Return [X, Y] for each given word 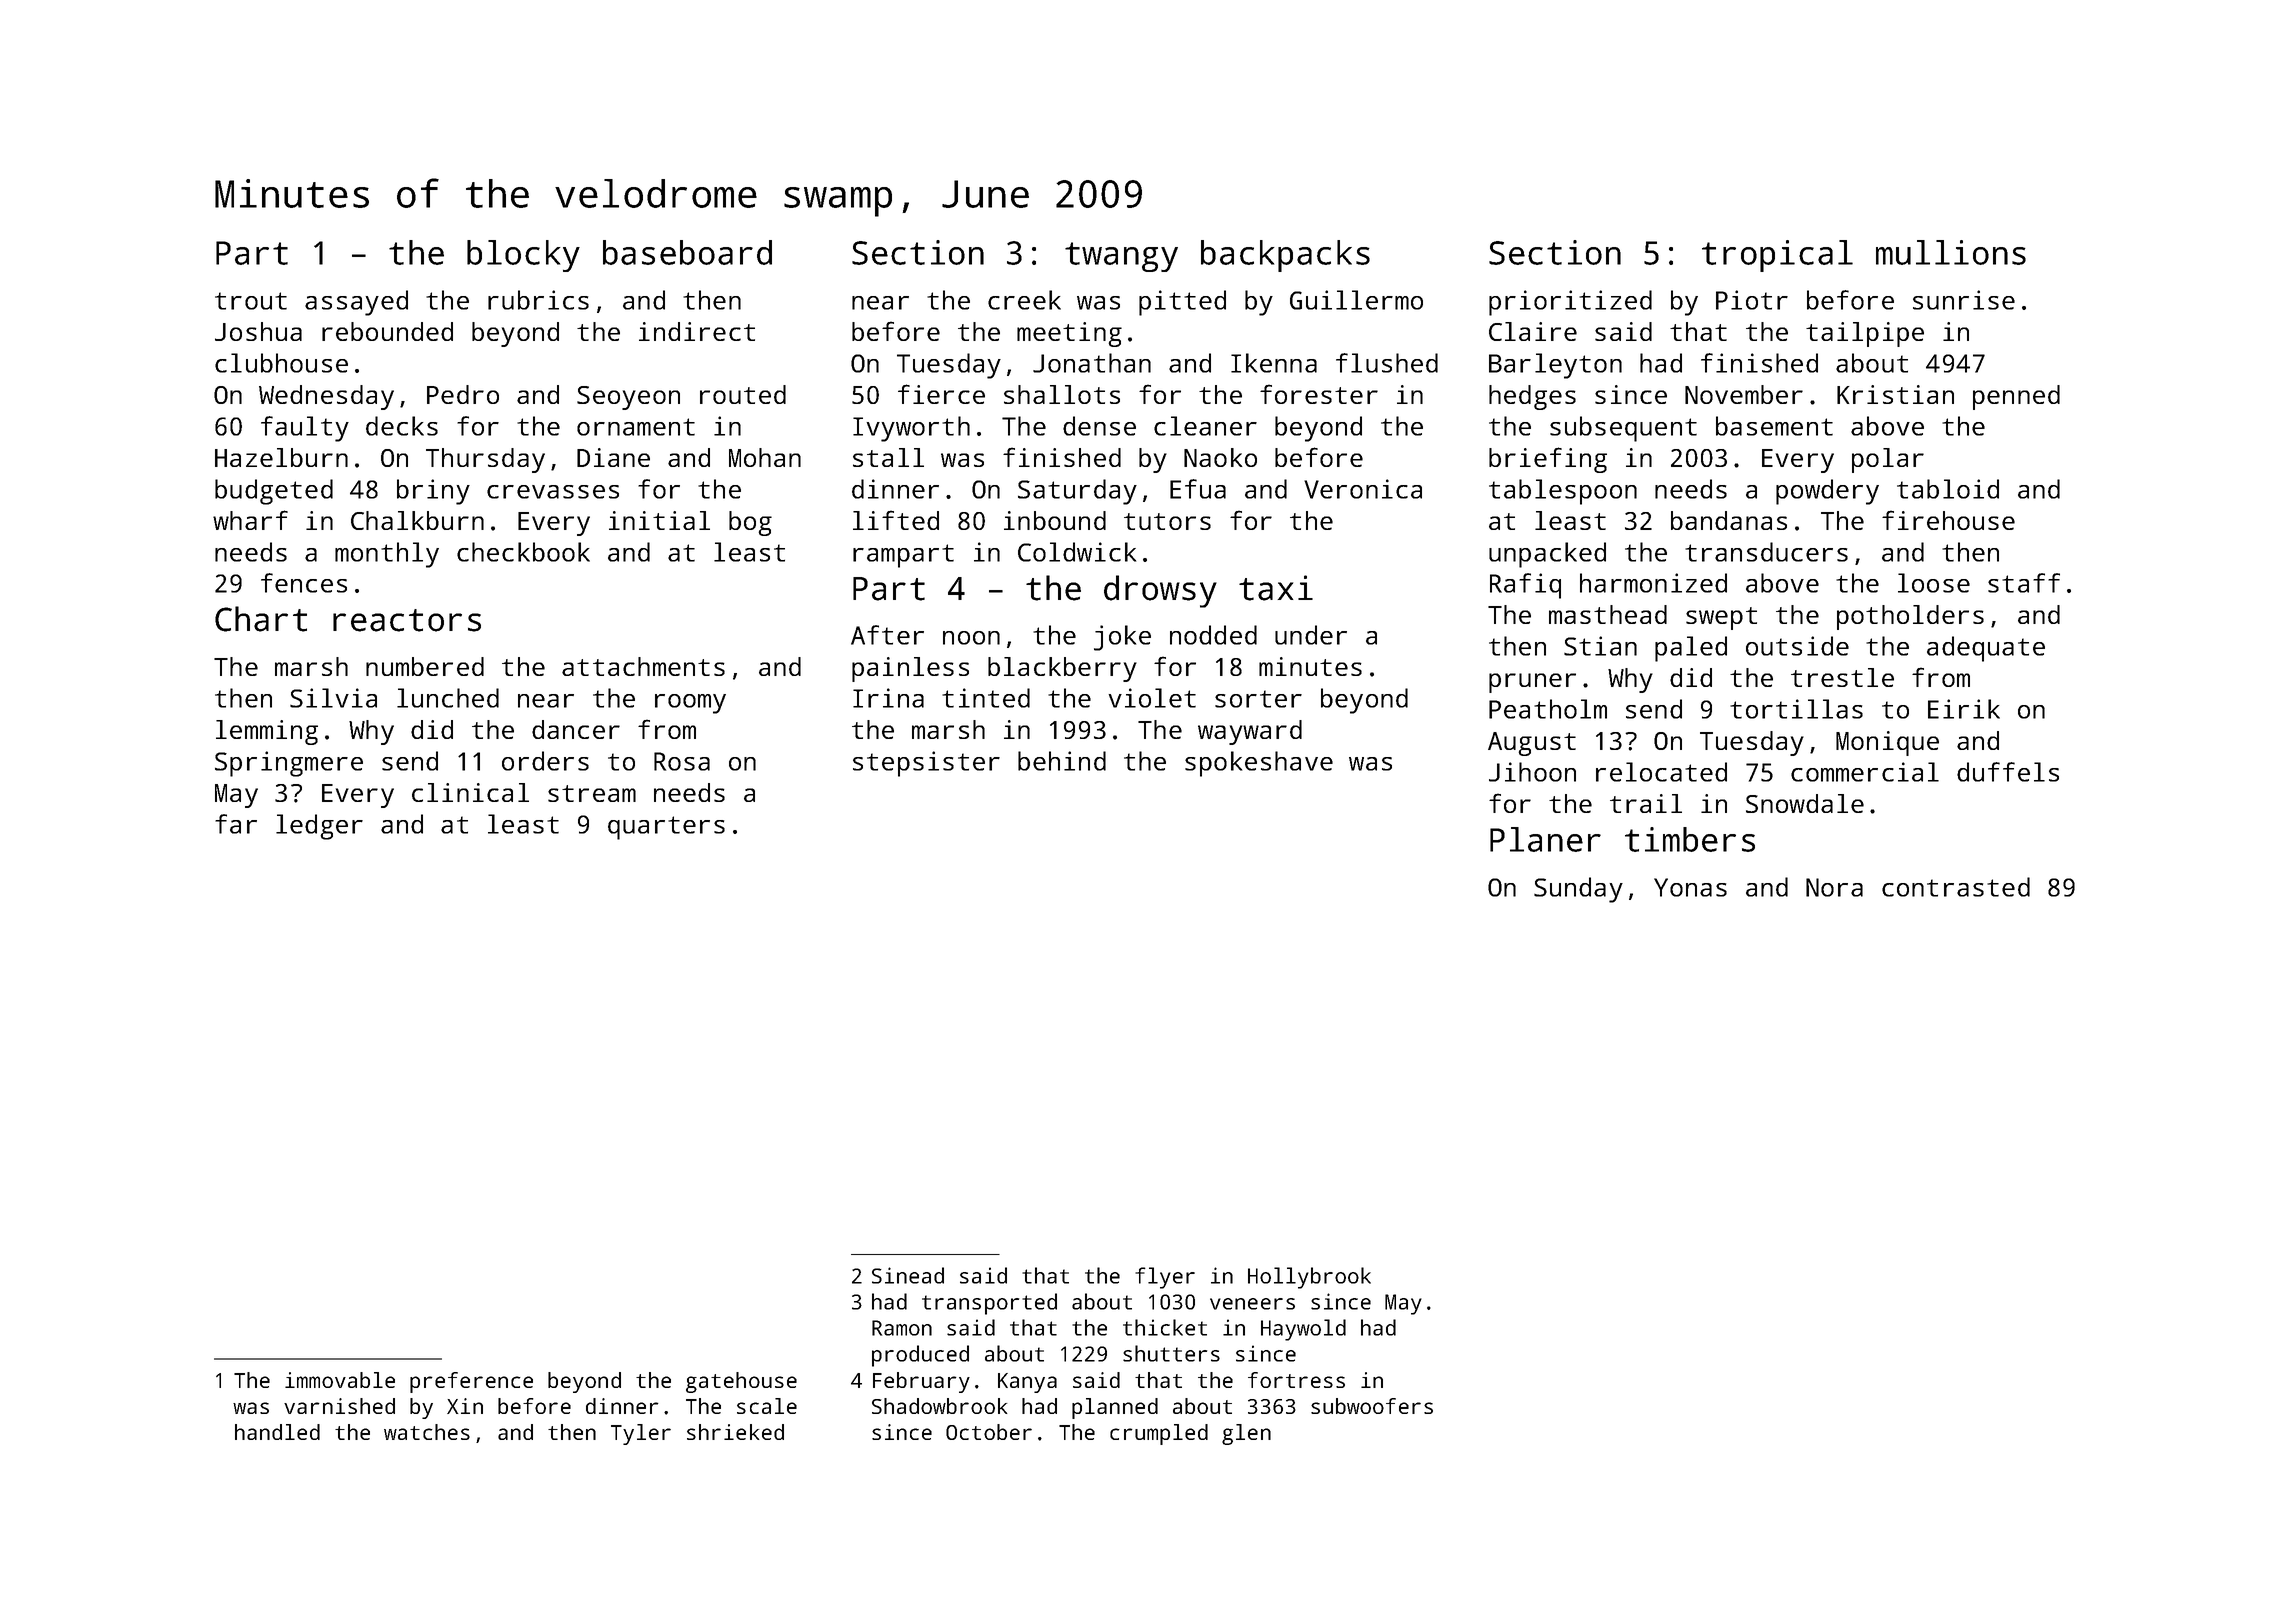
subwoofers [1372, 1406]
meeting [1069, 334]
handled [277, 1432]
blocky [523, 256]
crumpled [1159, 1434]
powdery [1827, 492]
